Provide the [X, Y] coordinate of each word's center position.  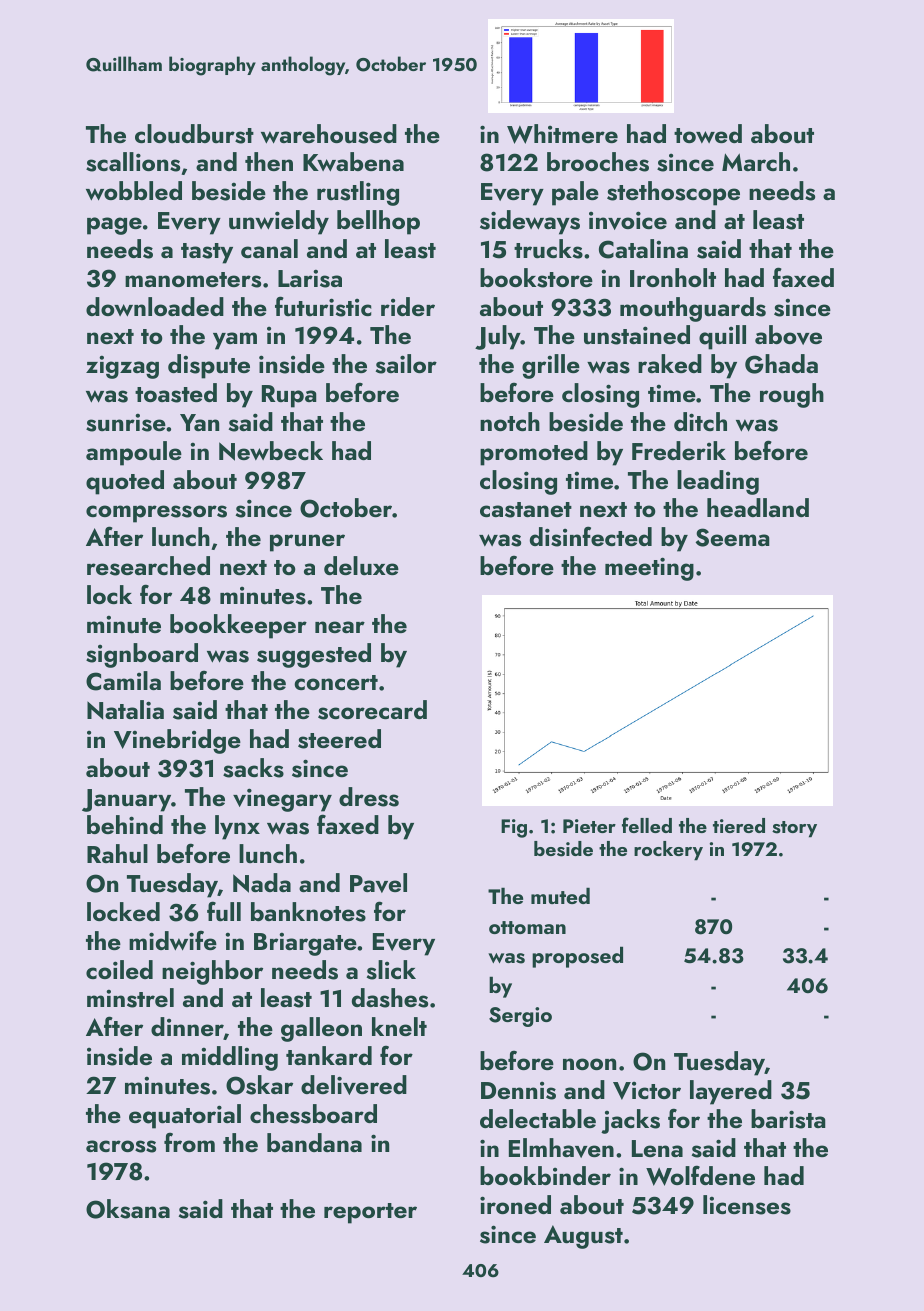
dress [369, 797]
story [794, 829]
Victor [647, 1091]
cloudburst [194, 134]
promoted [534, 453]
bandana [314, 1142]
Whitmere [562, 134]
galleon [321, 1029]
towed [708, 133]
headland [758, 507]
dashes [390, 998]
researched [148, 566]
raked [670, 363]
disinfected [591, 536]
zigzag [122, 367]
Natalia [125, 710]
